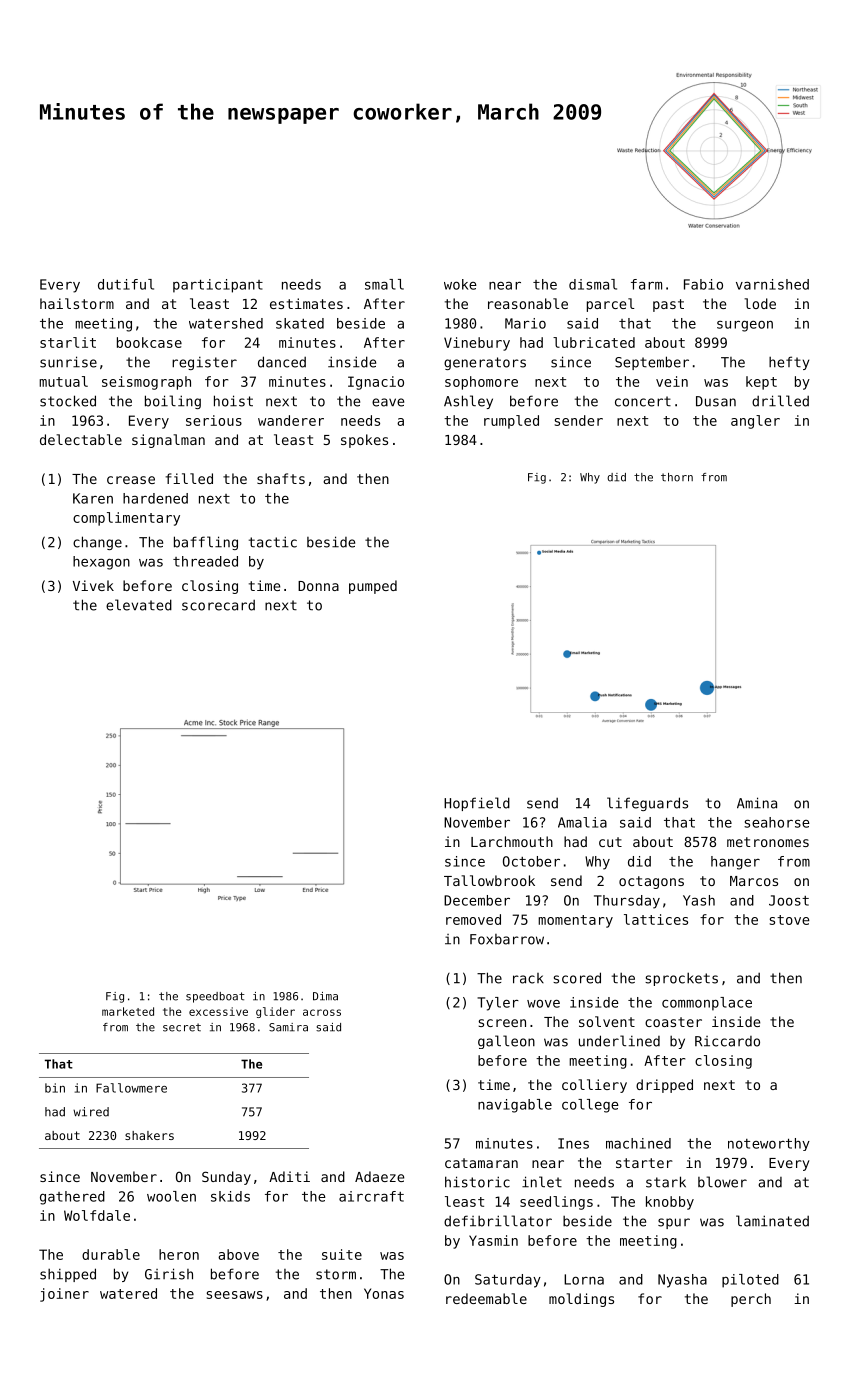  Describe the element at coordinates (611, 305) in the screenshot. I see `parcel` at that location.
